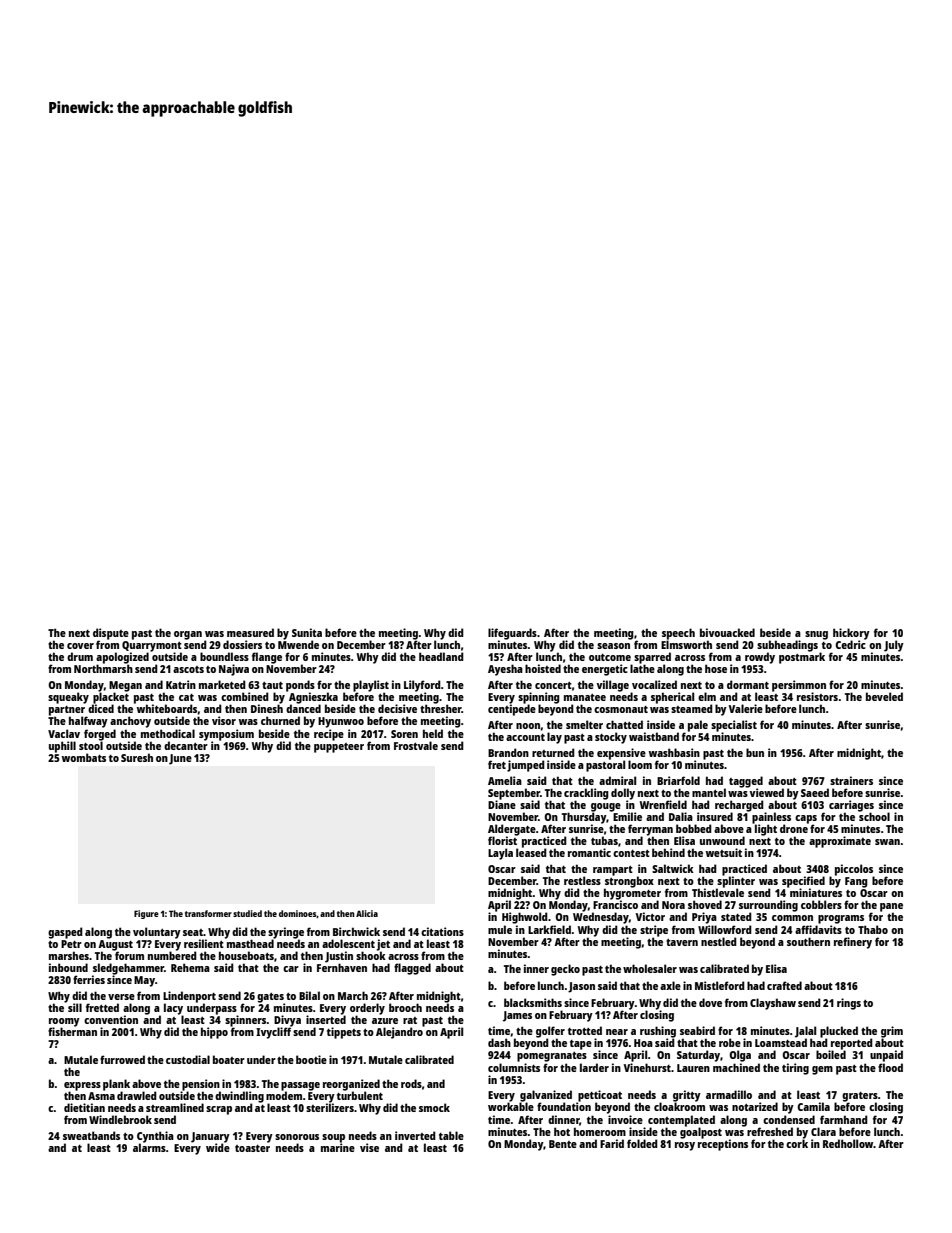 The height and width of the screenshot is (1233, 952). I want to click on wombats, so click(84, 757).
